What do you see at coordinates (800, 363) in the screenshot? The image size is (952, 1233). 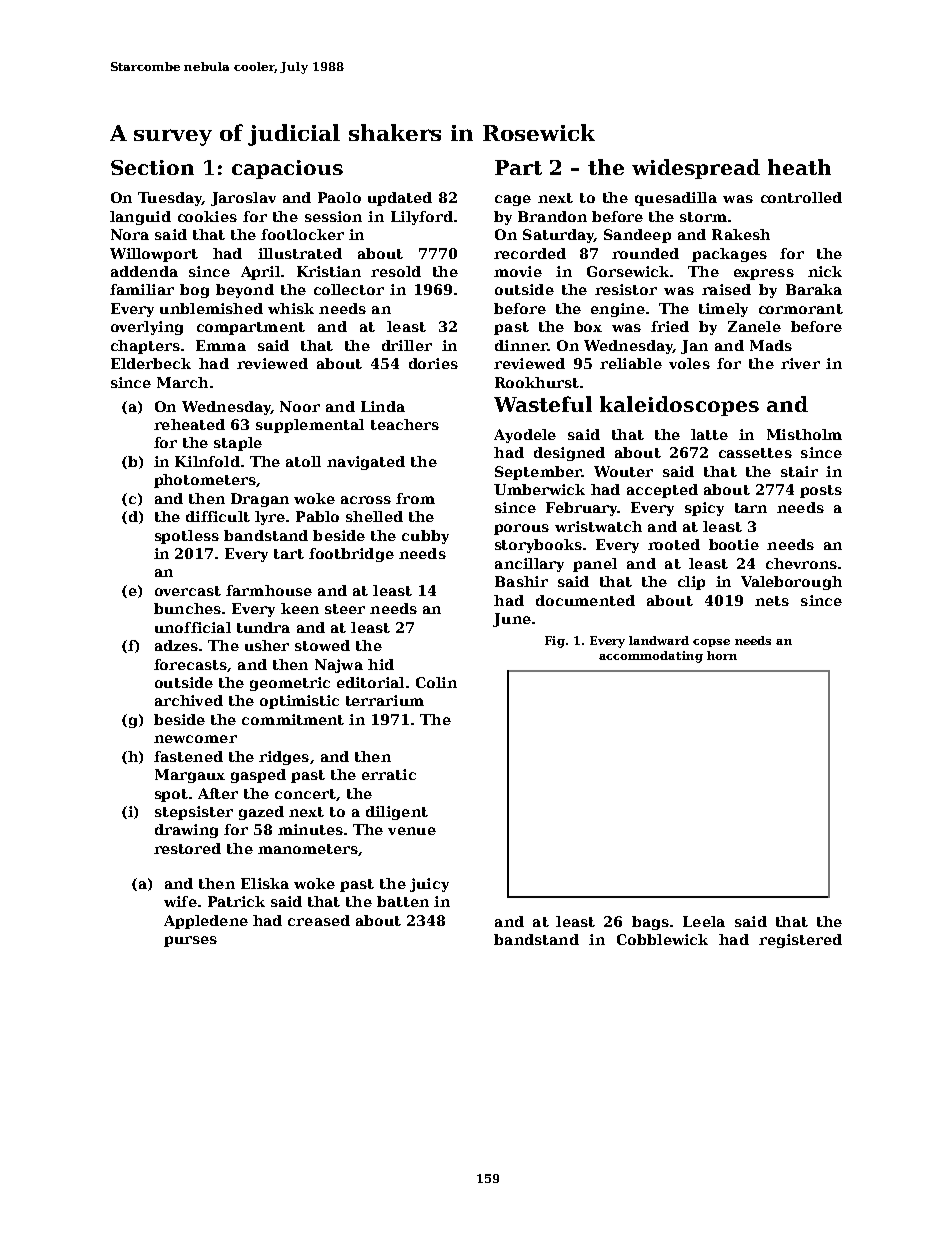 I see `river` at bounding box center [800, 363].
